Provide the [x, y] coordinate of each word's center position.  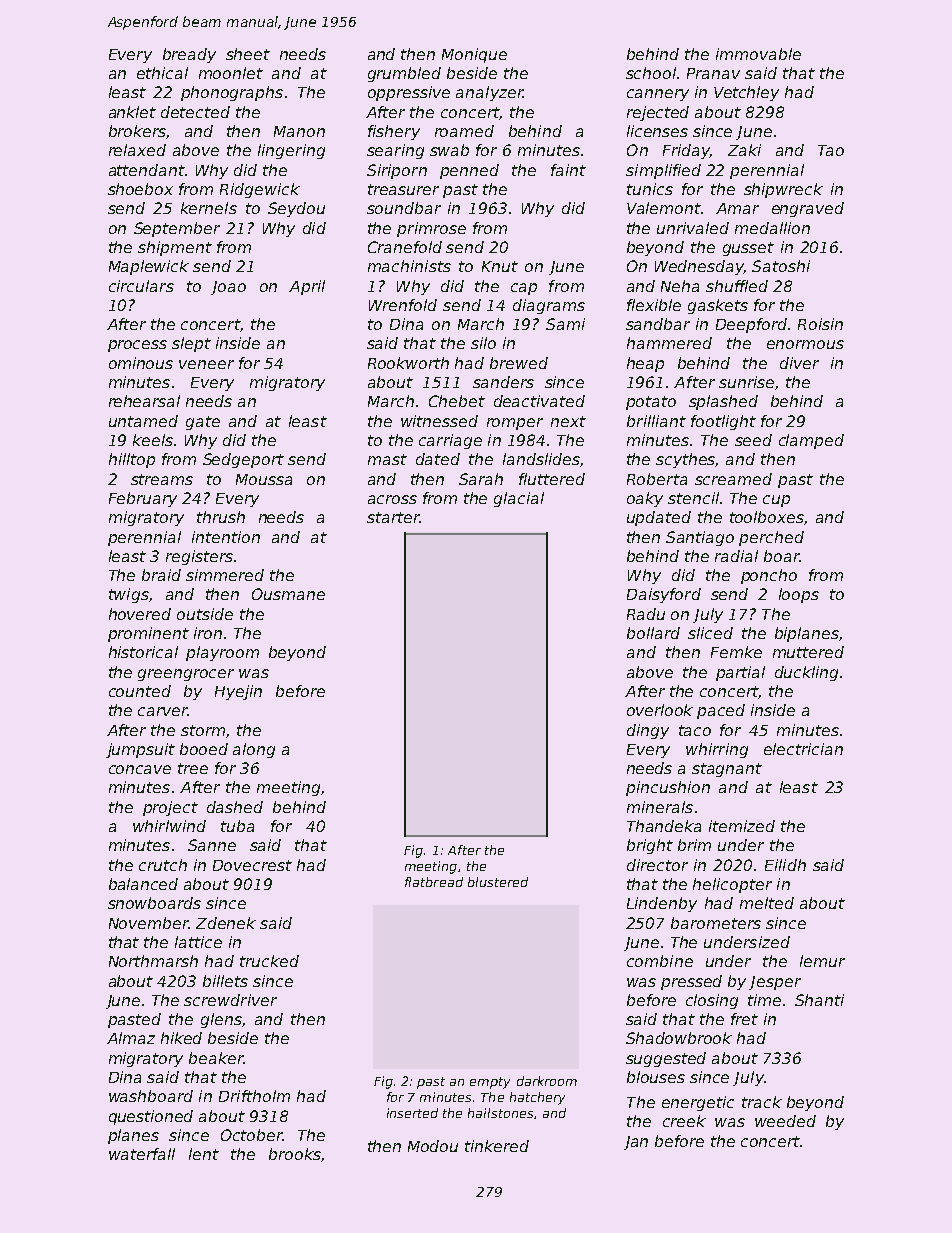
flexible [654, 305]
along [254, 750]
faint [568, 170]
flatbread [434, 882]
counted [140, 691]
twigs [129, 595]
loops [799, 595]
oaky [645, 499]
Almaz [131, 1038]
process [137, 346]
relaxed [137, 150]
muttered [808, 652]
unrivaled [693, 228]
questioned [151, 1117]
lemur [822, 961]
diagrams [549, 306]
